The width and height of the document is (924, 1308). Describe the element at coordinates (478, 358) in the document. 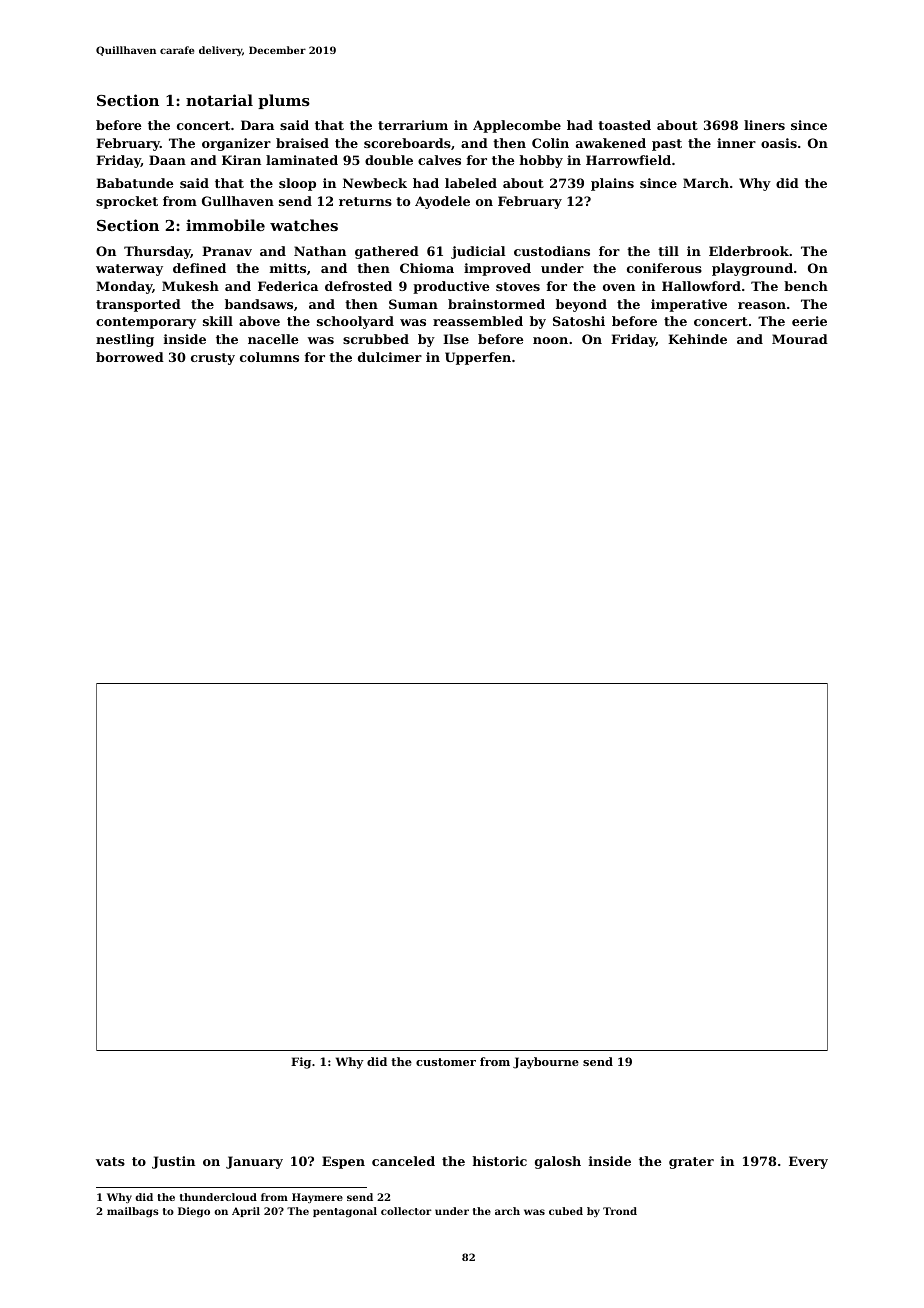

I see `Upperfen` at that location.
